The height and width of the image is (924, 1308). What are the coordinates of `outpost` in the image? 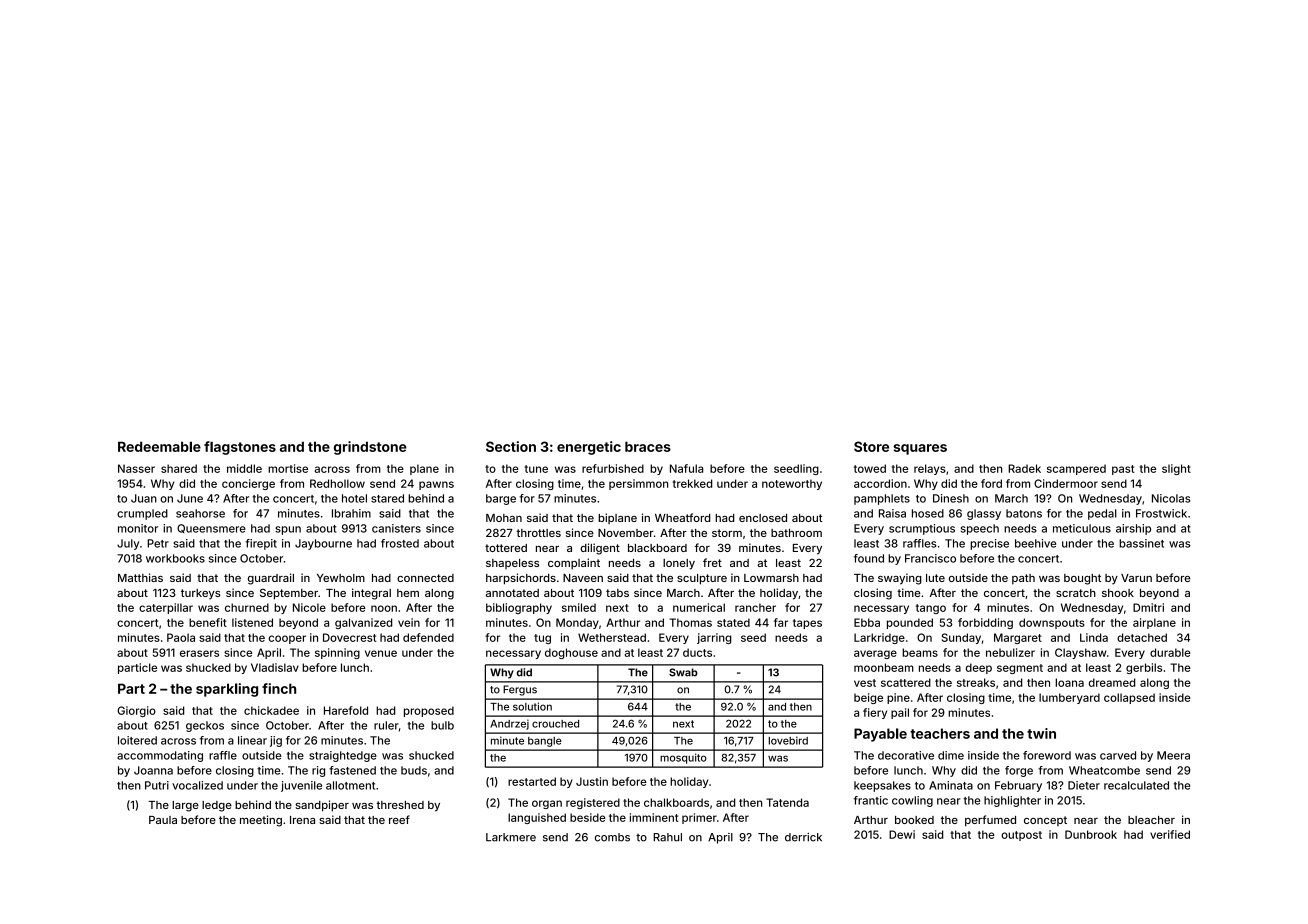 It's located at (1021, 836).
